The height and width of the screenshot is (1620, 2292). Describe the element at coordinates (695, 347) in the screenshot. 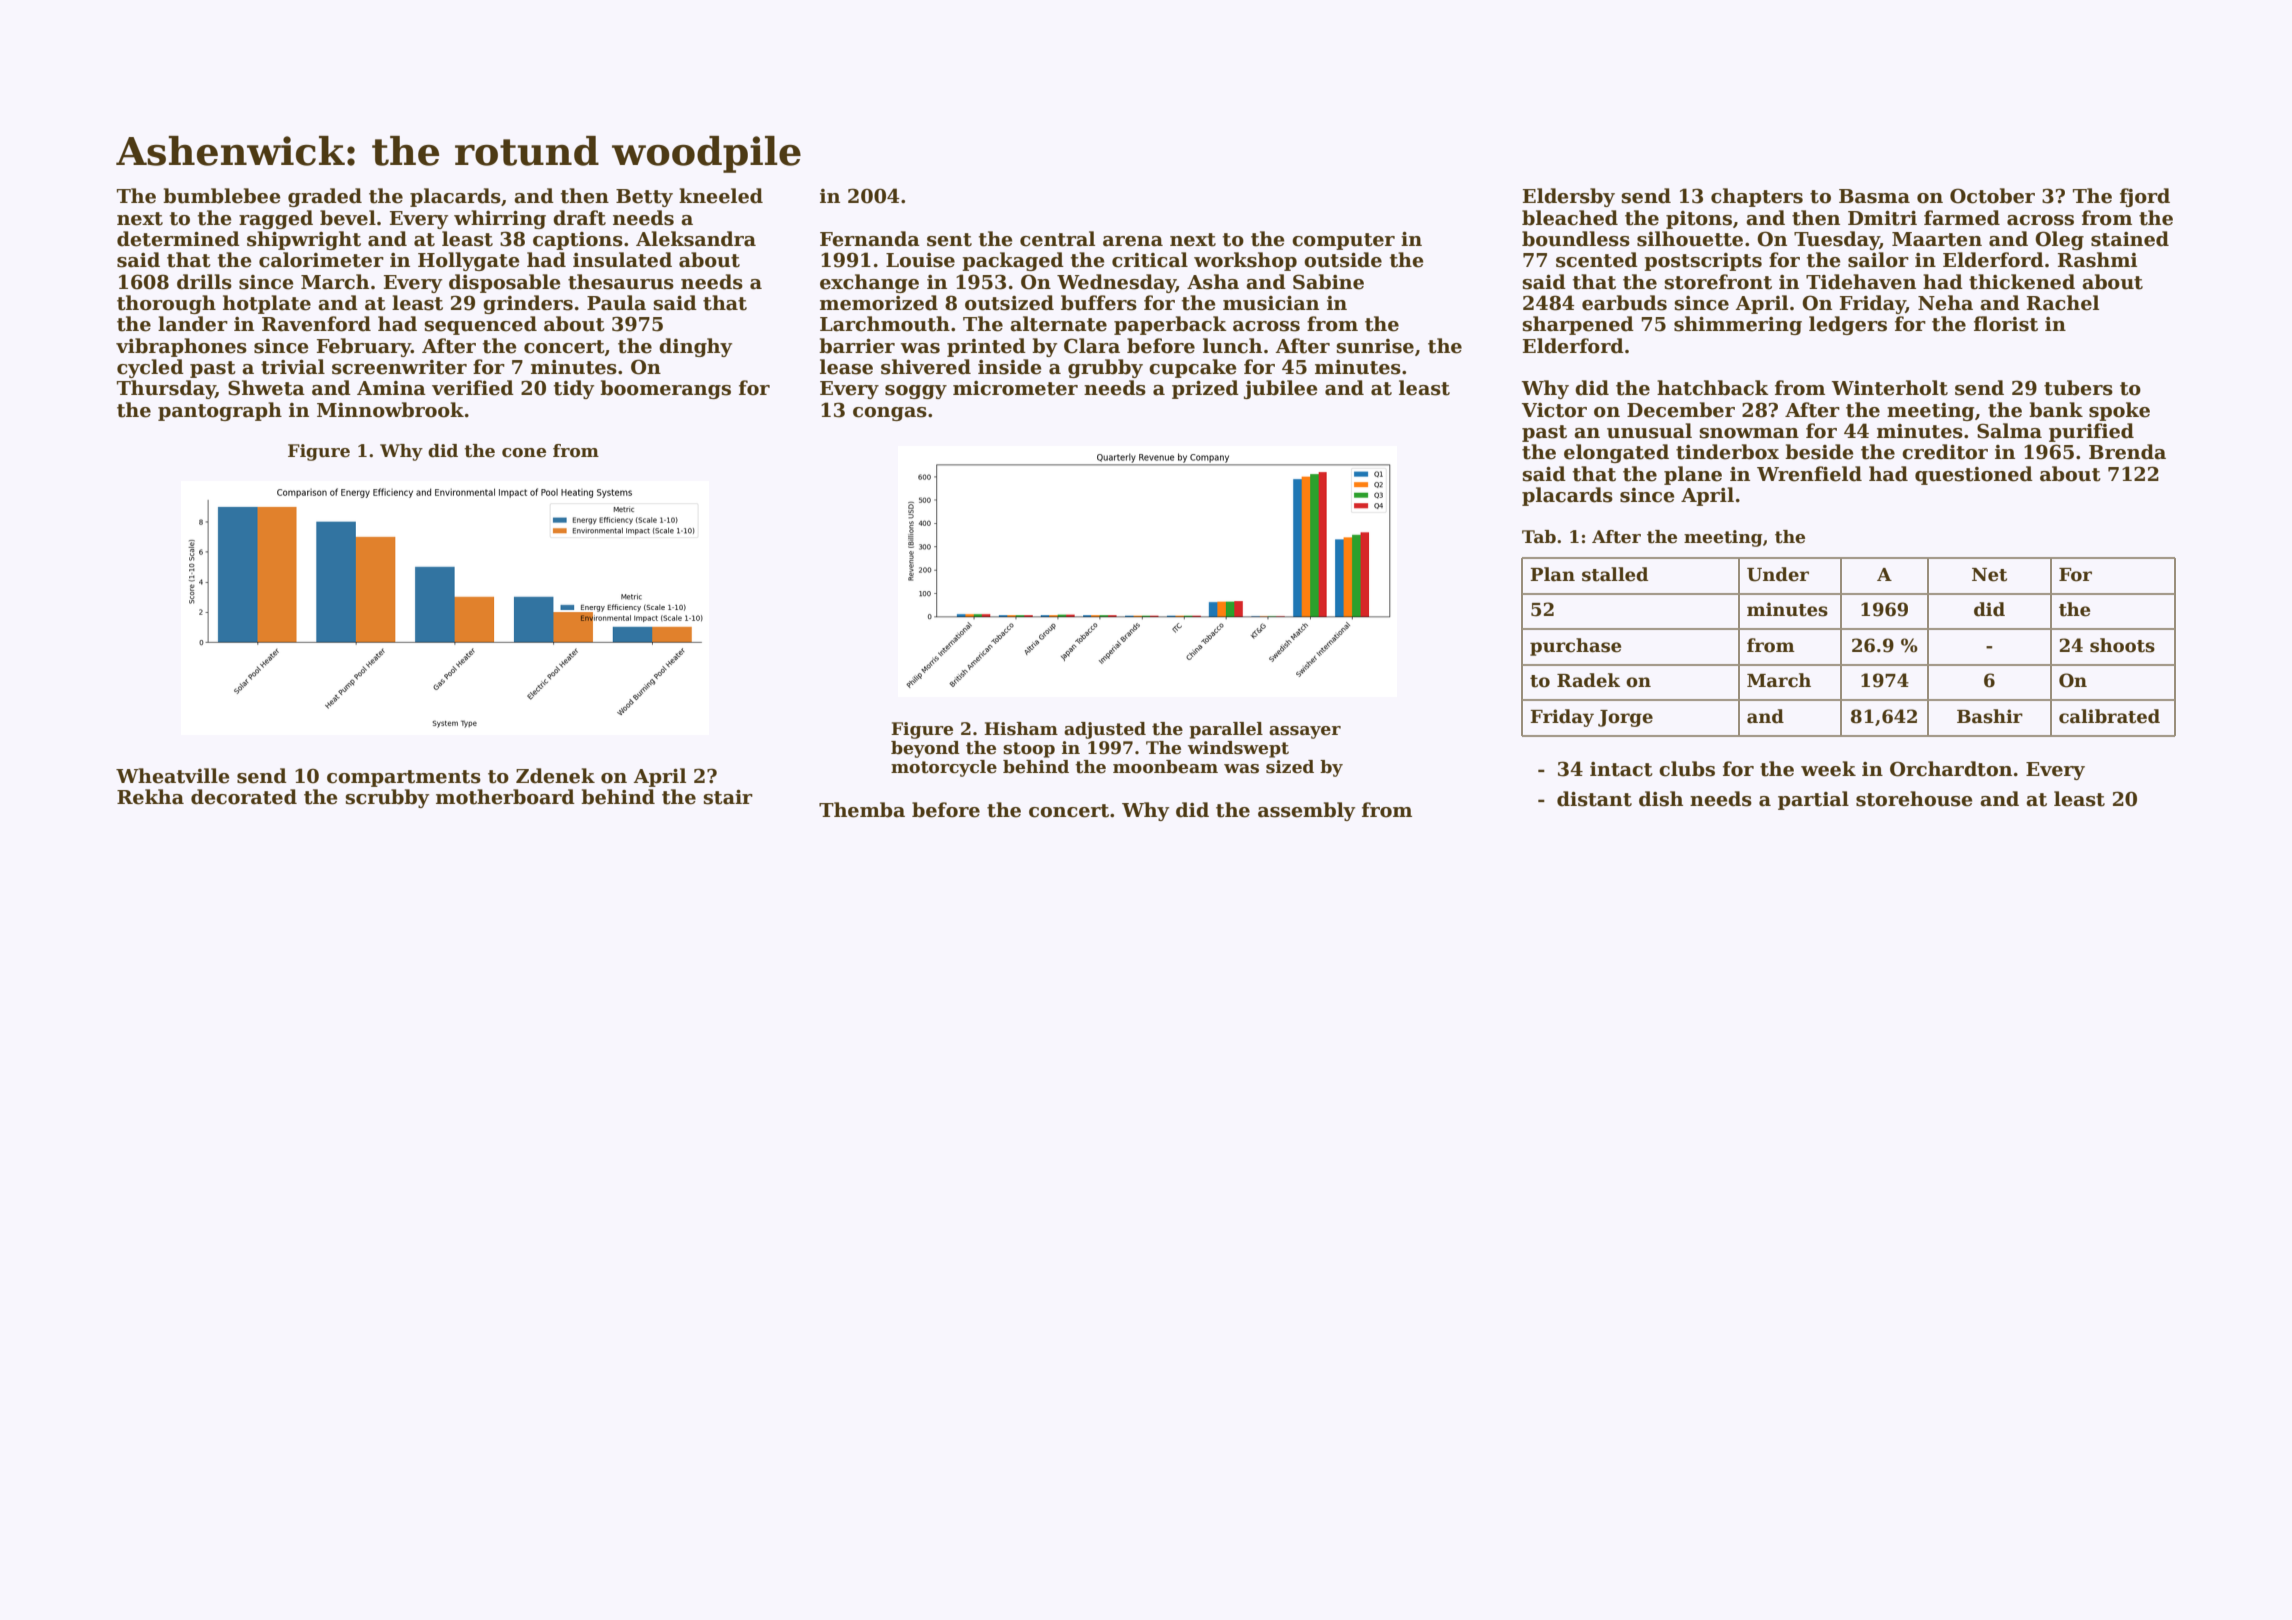

I see `dinghy` at that location.
